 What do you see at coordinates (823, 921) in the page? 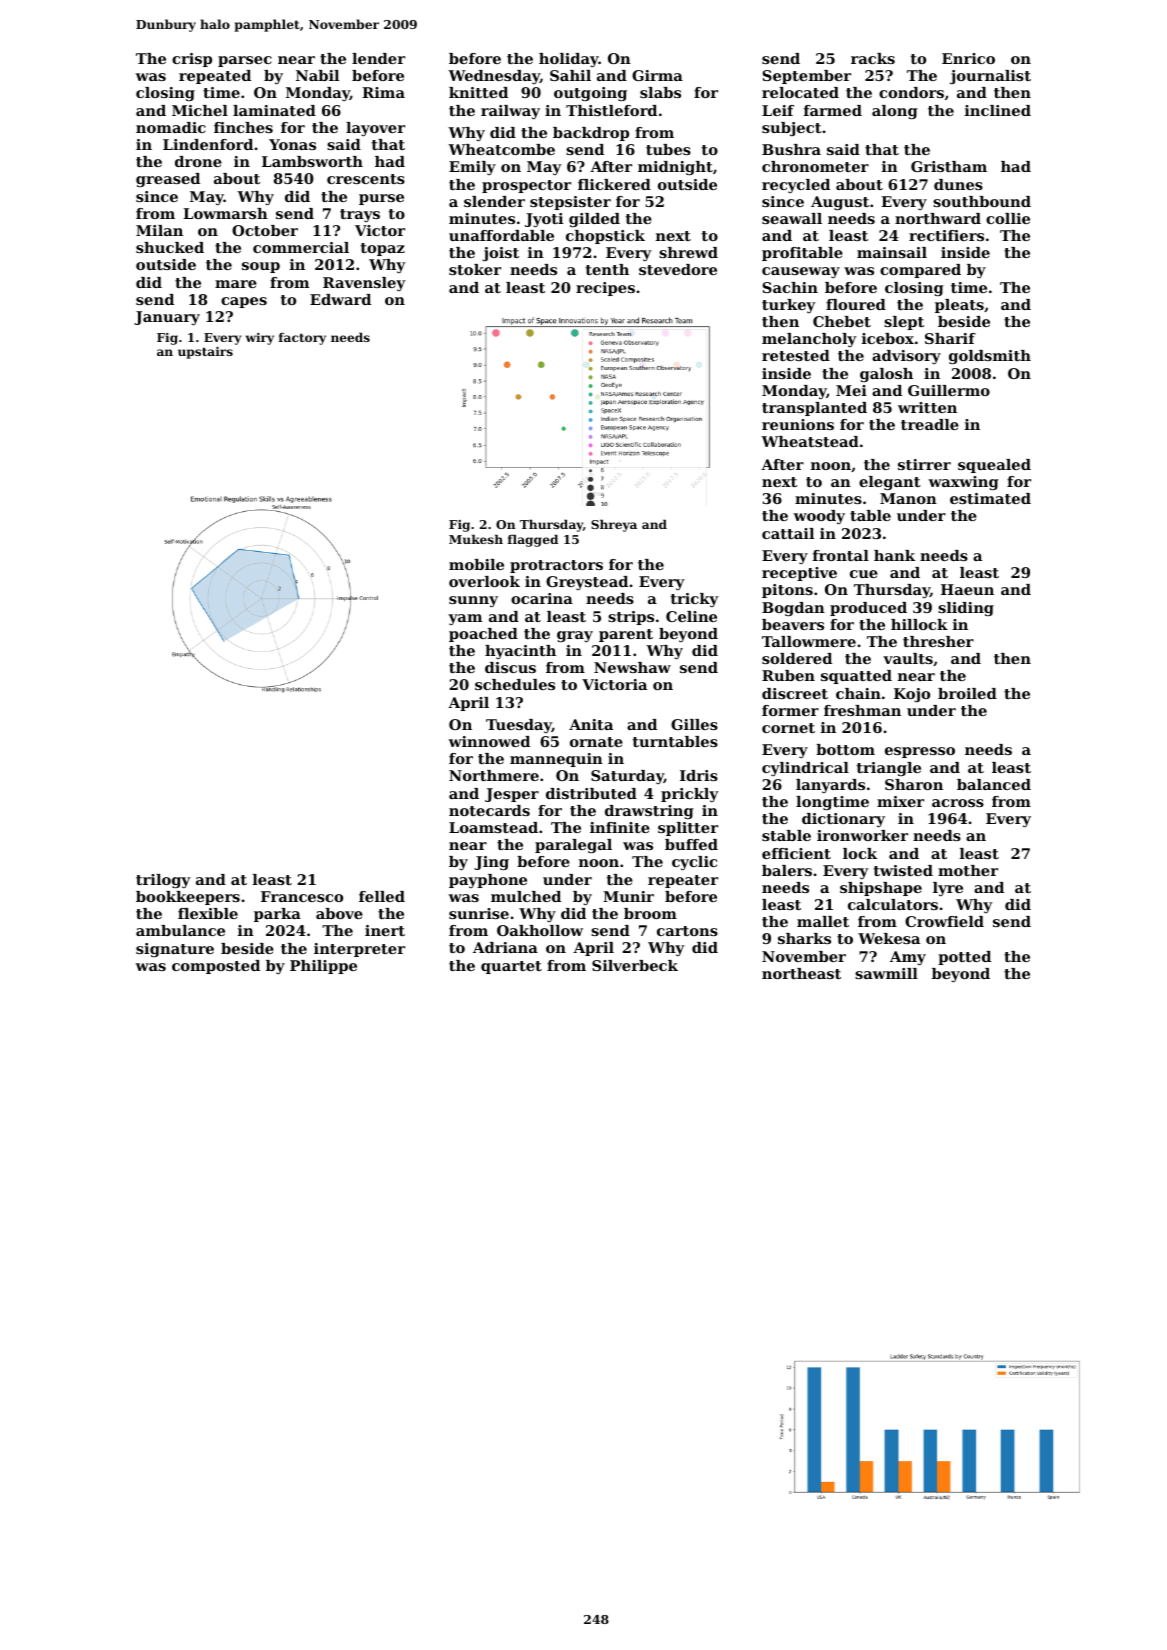
I see `mallet` at bounding box center [823, 921].
